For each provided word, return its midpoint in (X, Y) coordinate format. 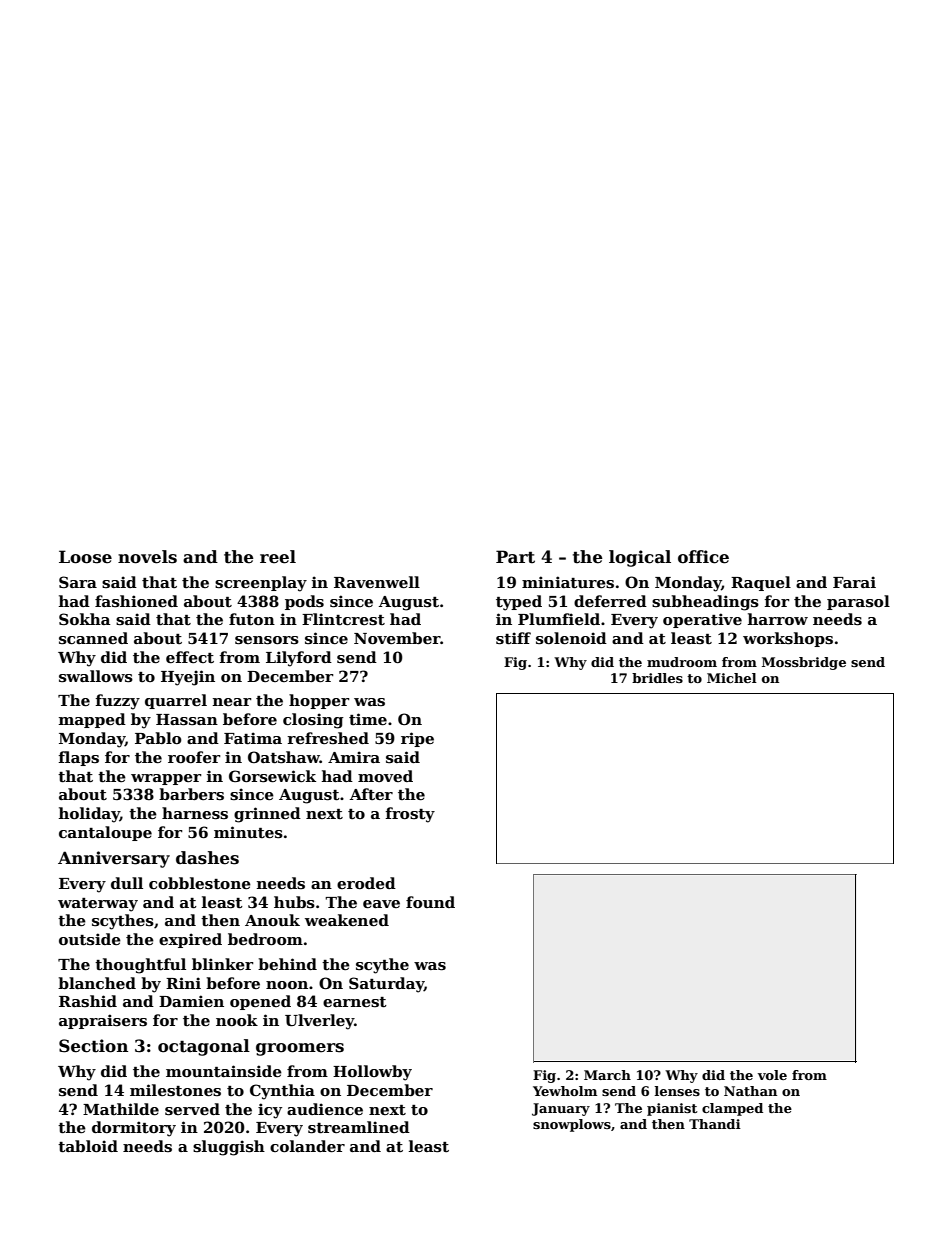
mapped (92, 720)
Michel (732, 678)
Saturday (386, 985)
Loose (85, 557)
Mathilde (121, 1109)
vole (772, 1075)
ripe (417, 739)
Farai (854, 582)
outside (90, 939)
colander (307, 1146)
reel (278, 557)
